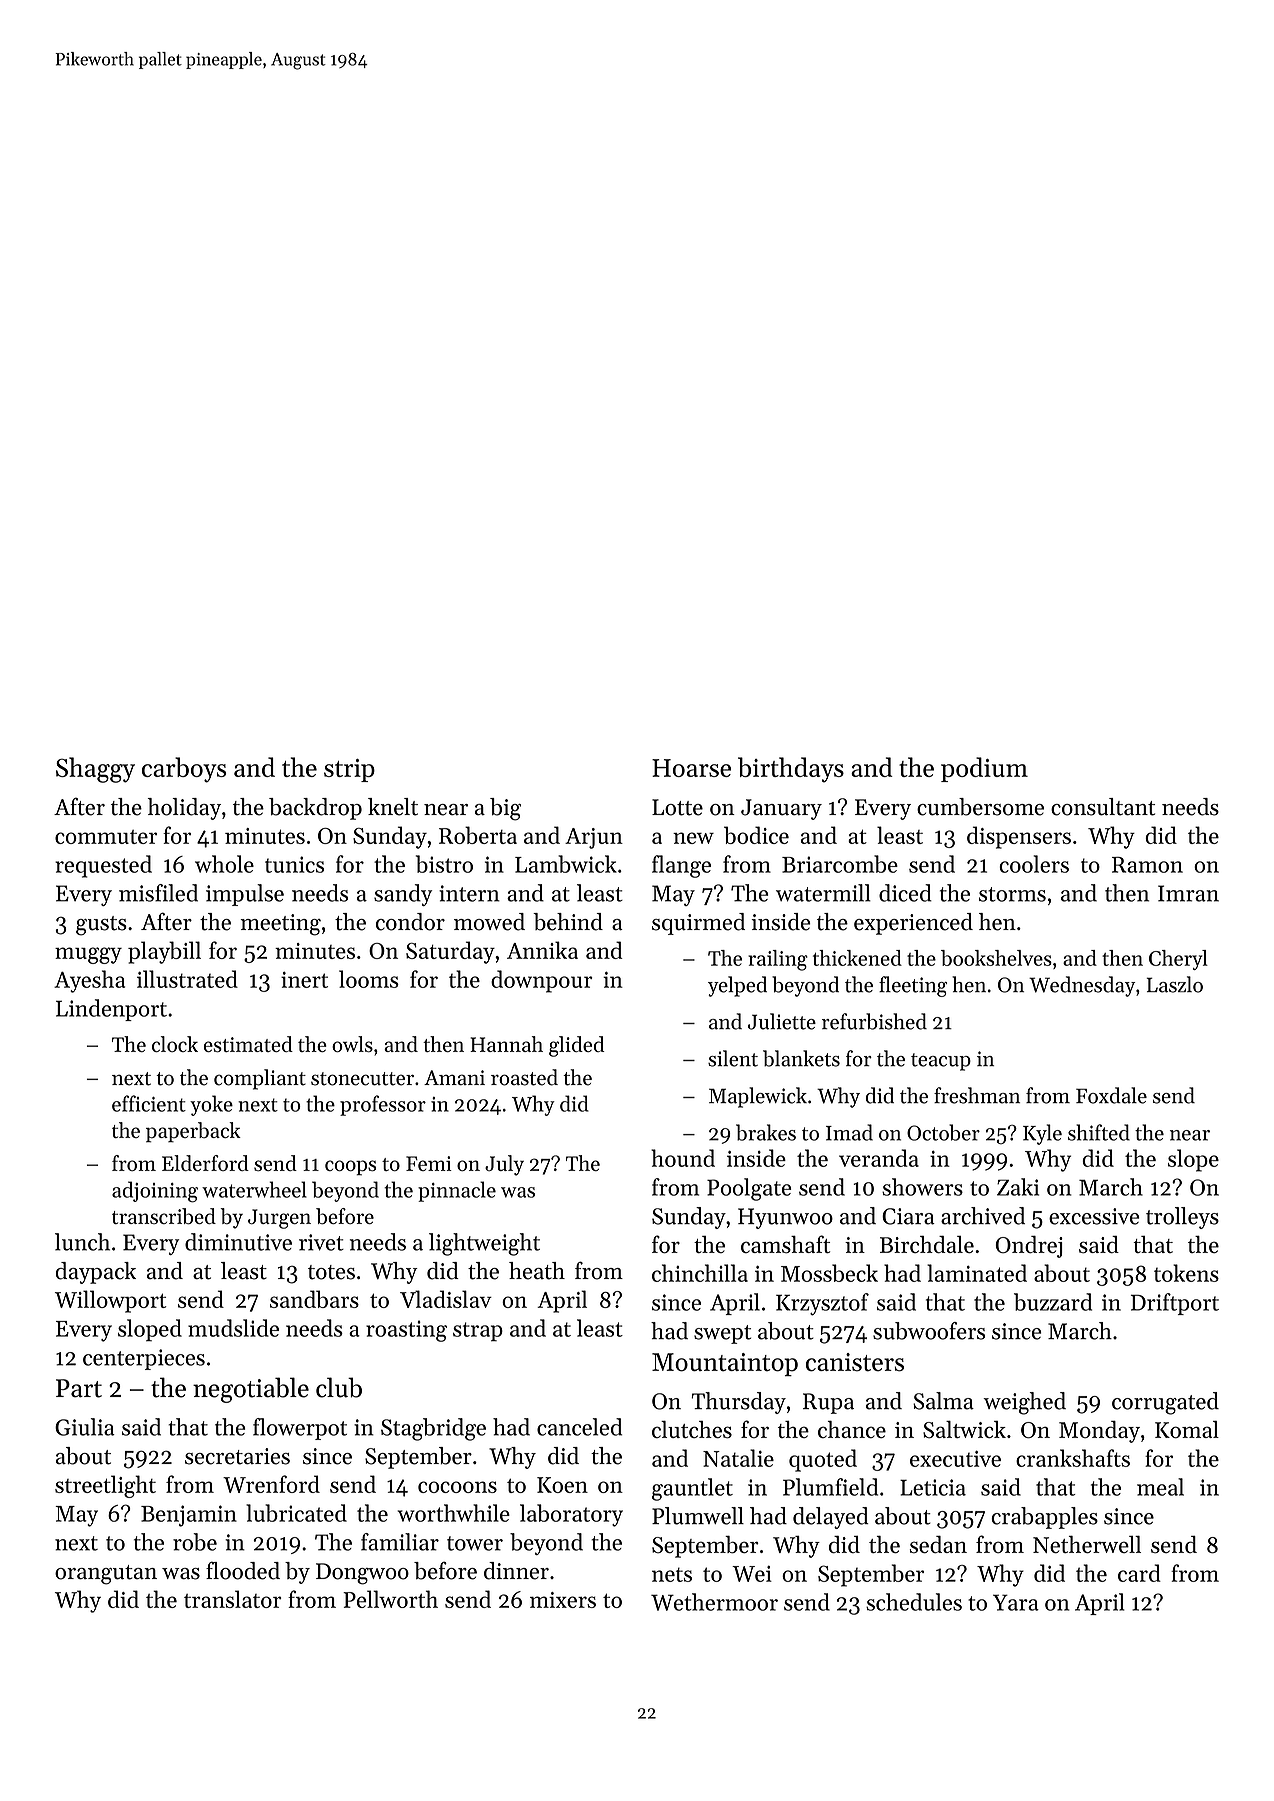  Describe the element at coordinates (791, 770) in the screenshot. I see `birthdays` at that location.
